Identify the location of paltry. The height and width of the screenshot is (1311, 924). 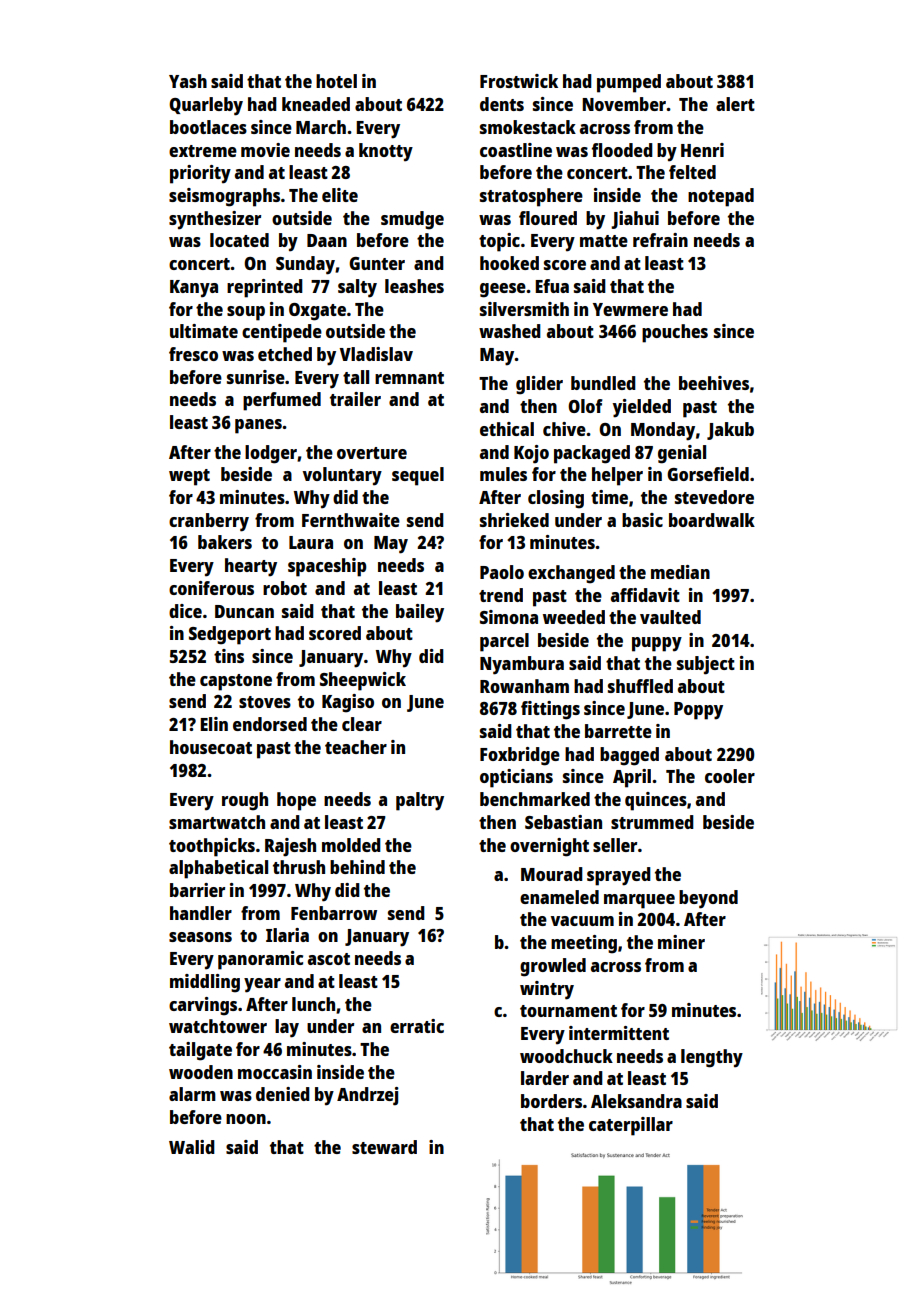
(420, 801).
